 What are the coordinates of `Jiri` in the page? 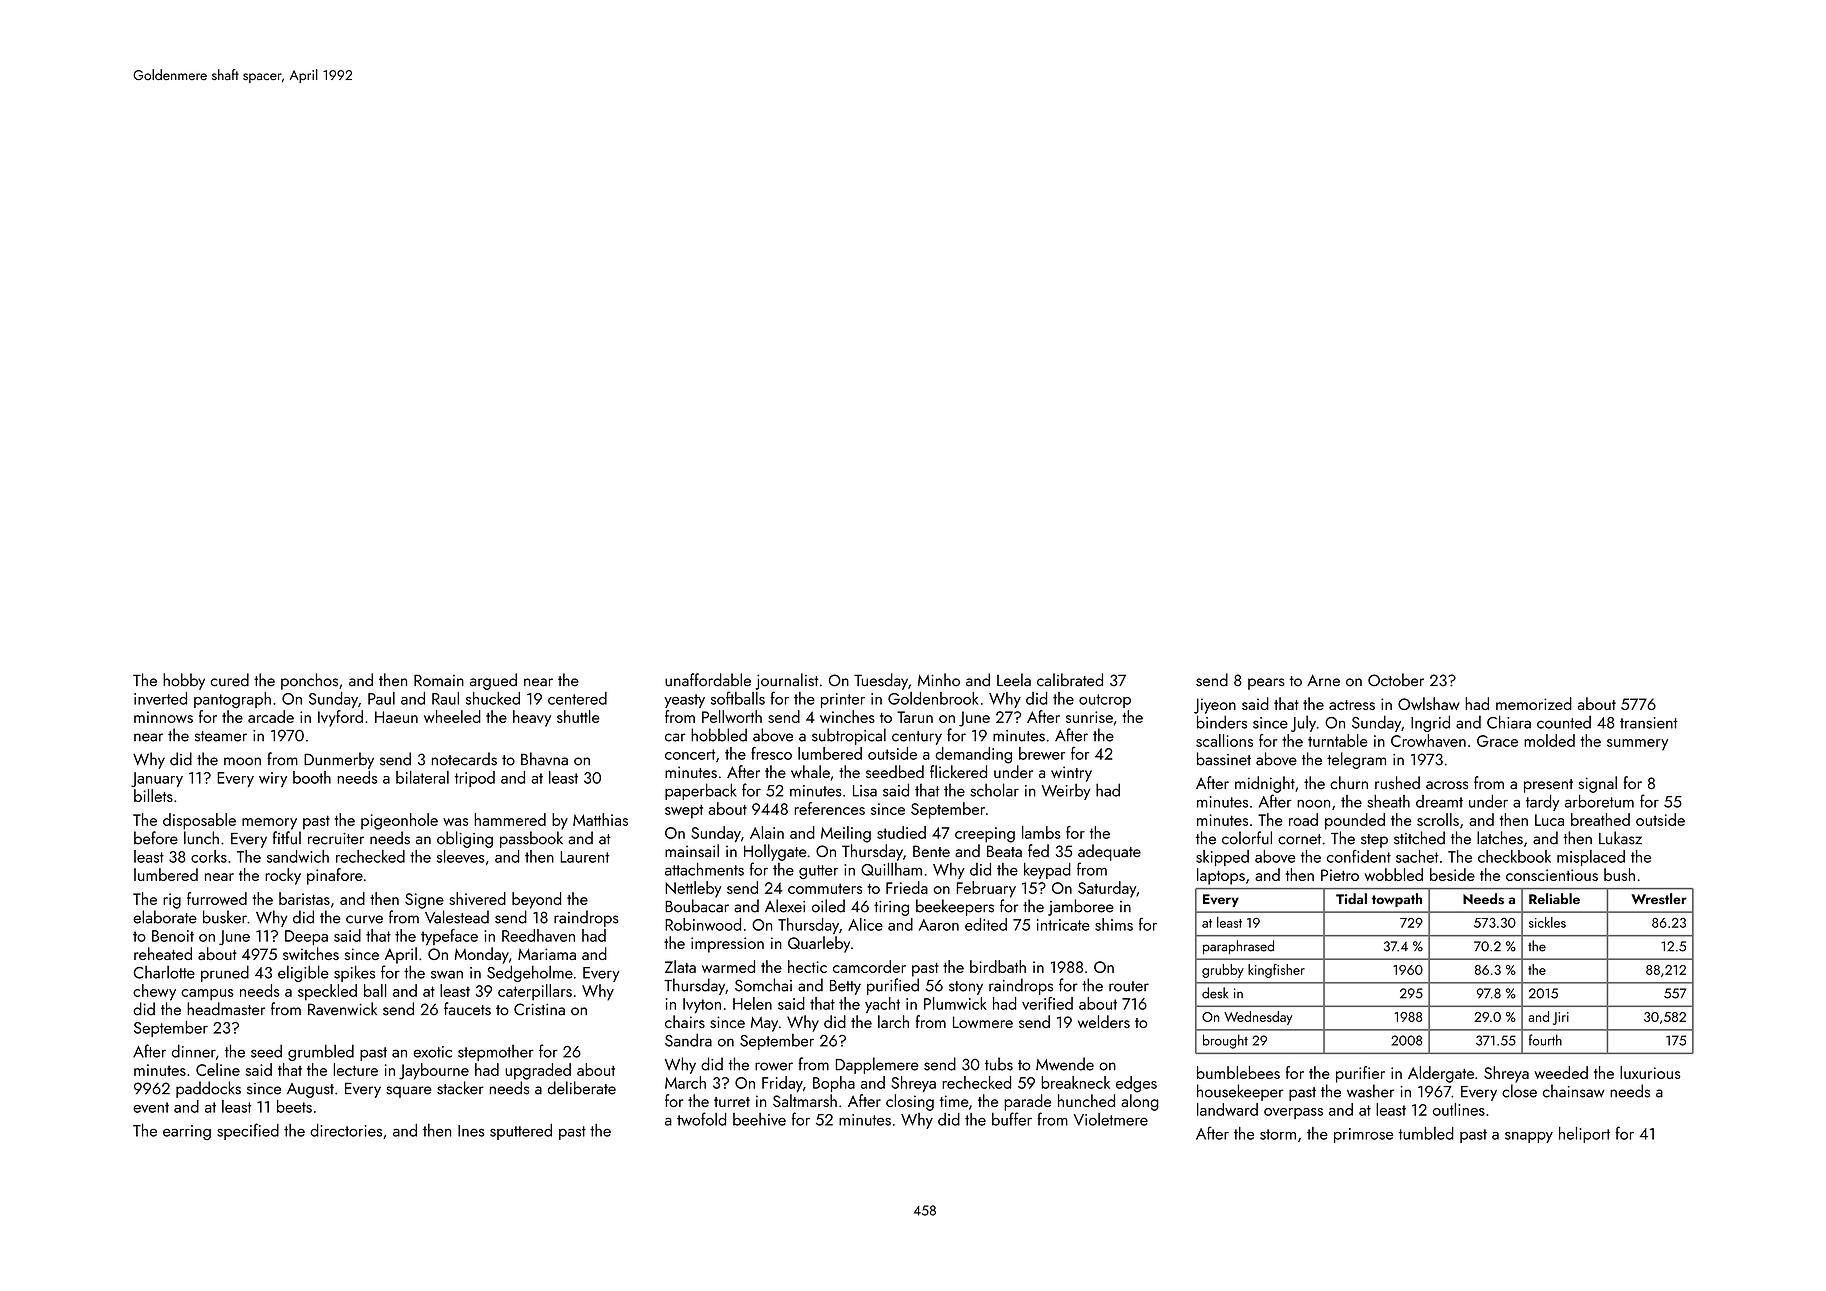 It's located at (1561, 1018).
